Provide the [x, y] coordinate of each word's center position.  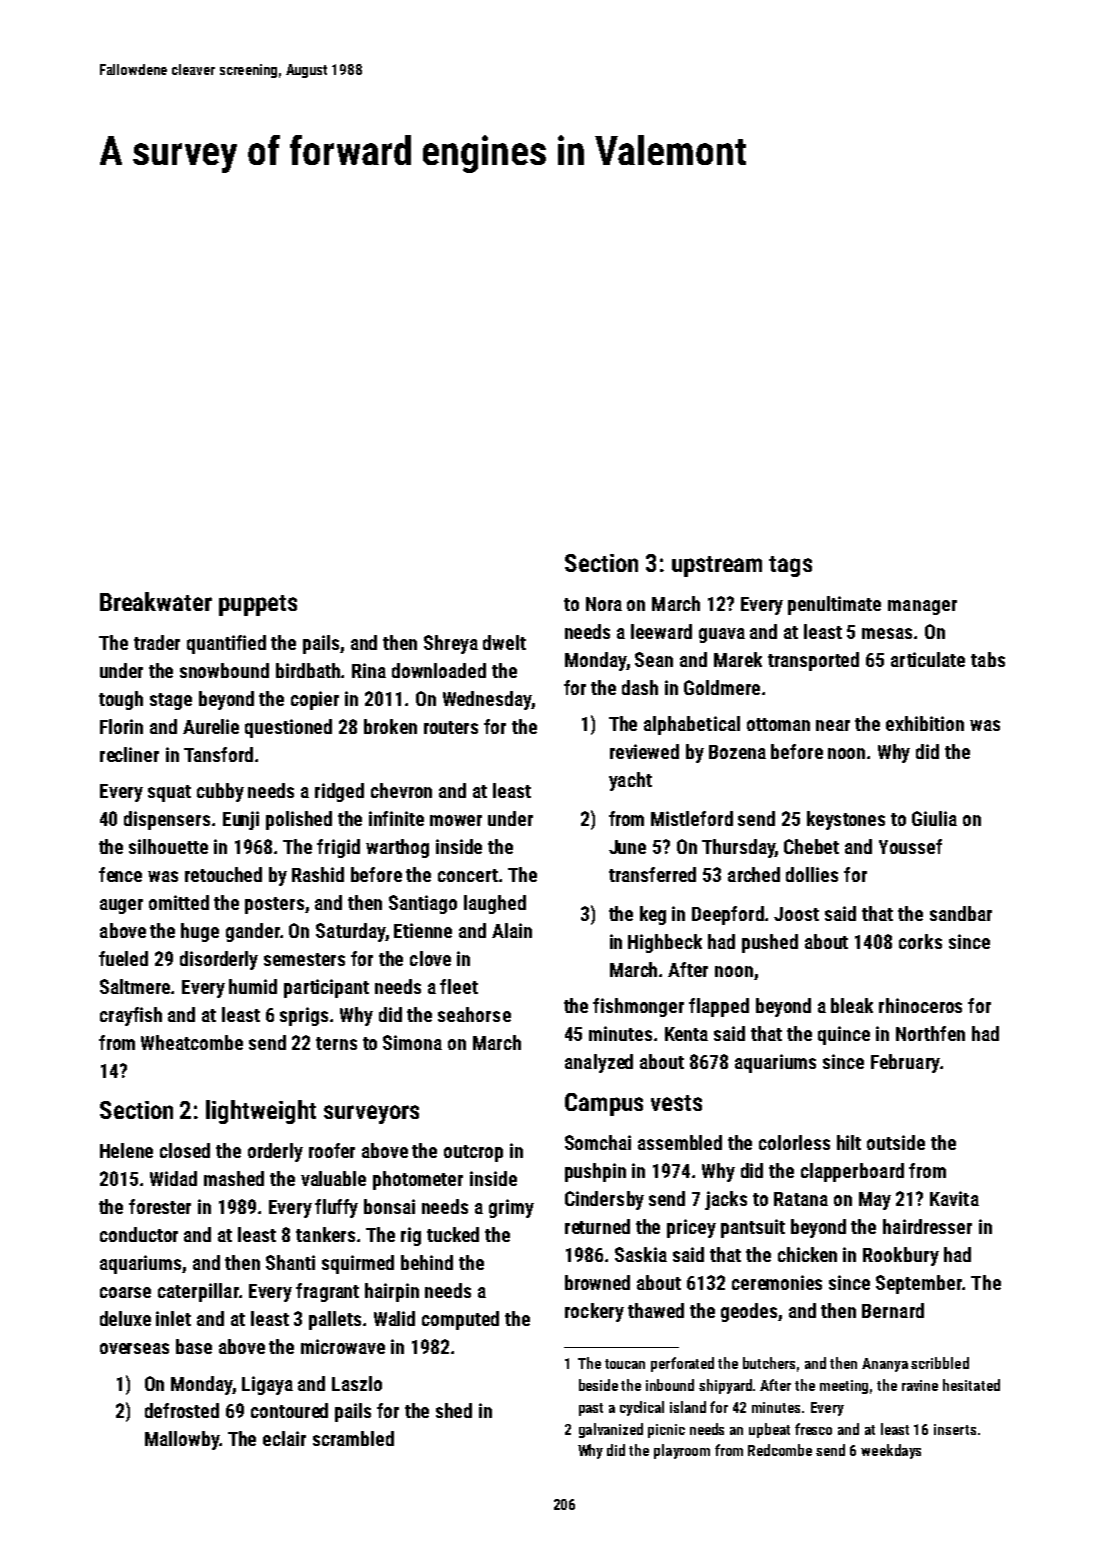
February [905, 1063]
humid [253, 986]
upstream [717, 566]
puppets [258, 605]
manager [922, 607]
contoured [289, 1410]
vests [676, 1103]
